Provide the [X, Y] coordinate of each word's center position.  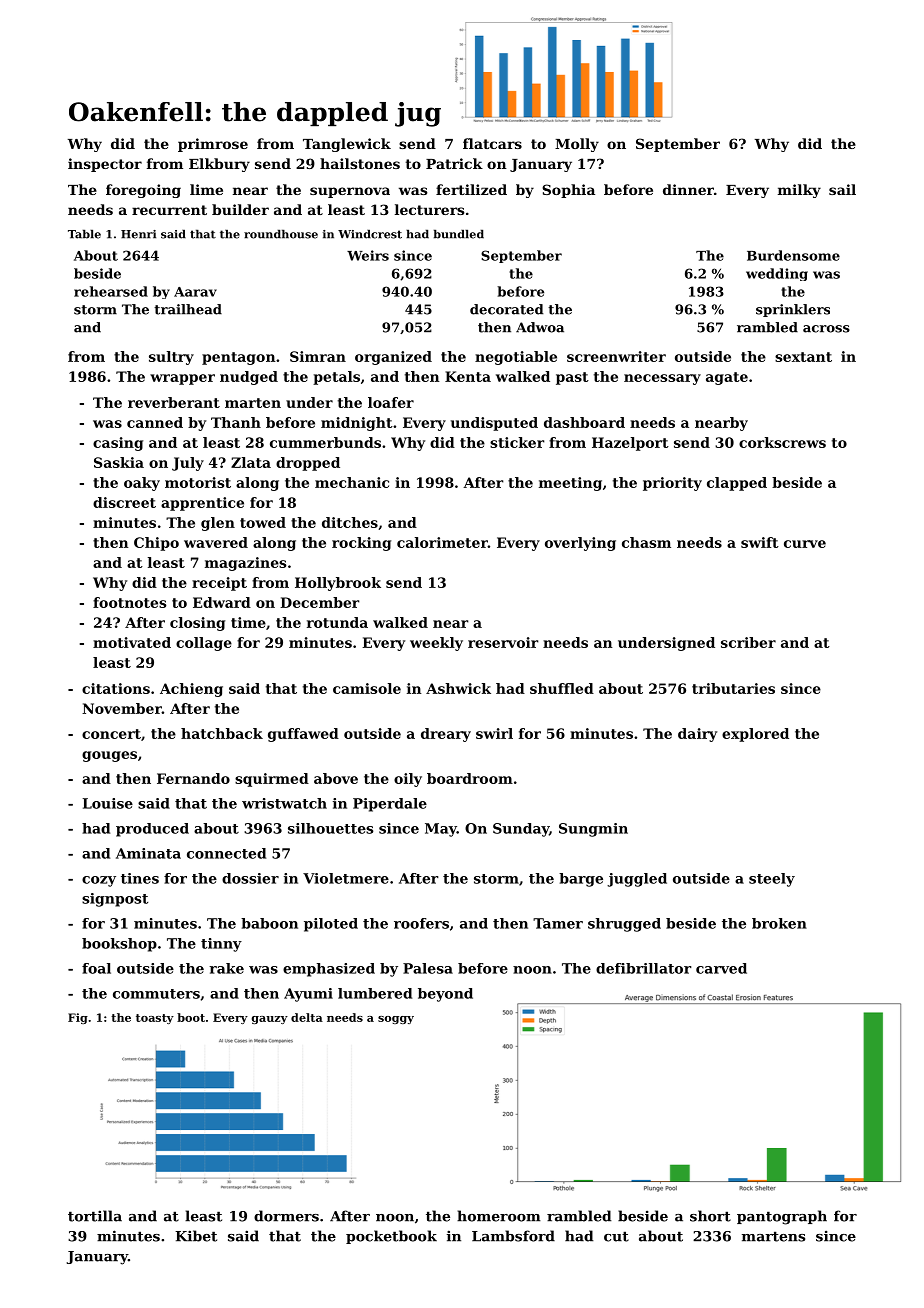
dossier [250, 878]
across [826, 329]
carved [721, 968]
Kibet [196, 1236]
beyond [445, 995]
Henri [138, 234]
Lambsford [513, 1236]
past [572, 378]
